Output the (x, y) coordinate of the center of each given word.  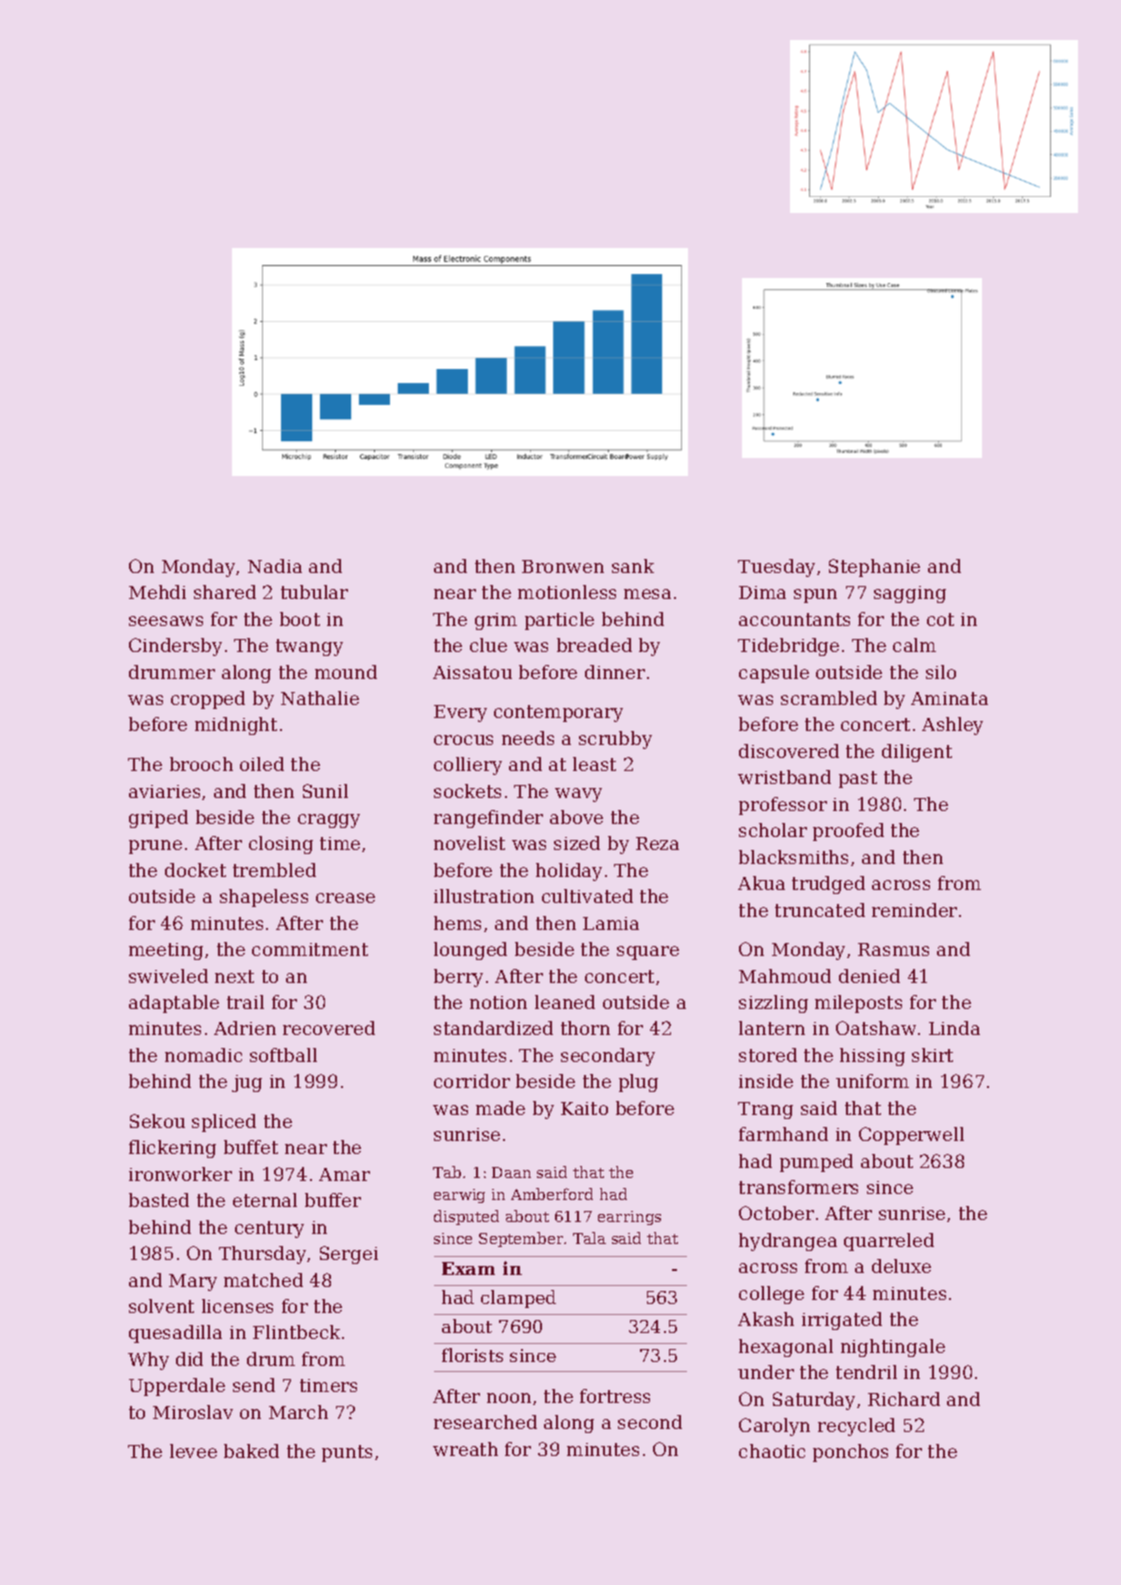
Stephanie (874, 568)
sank (633, 566)
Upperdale (177, 1387)
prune (155, 847)
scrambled (829, 698)
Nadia (275, 566)
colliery (468, 766)
